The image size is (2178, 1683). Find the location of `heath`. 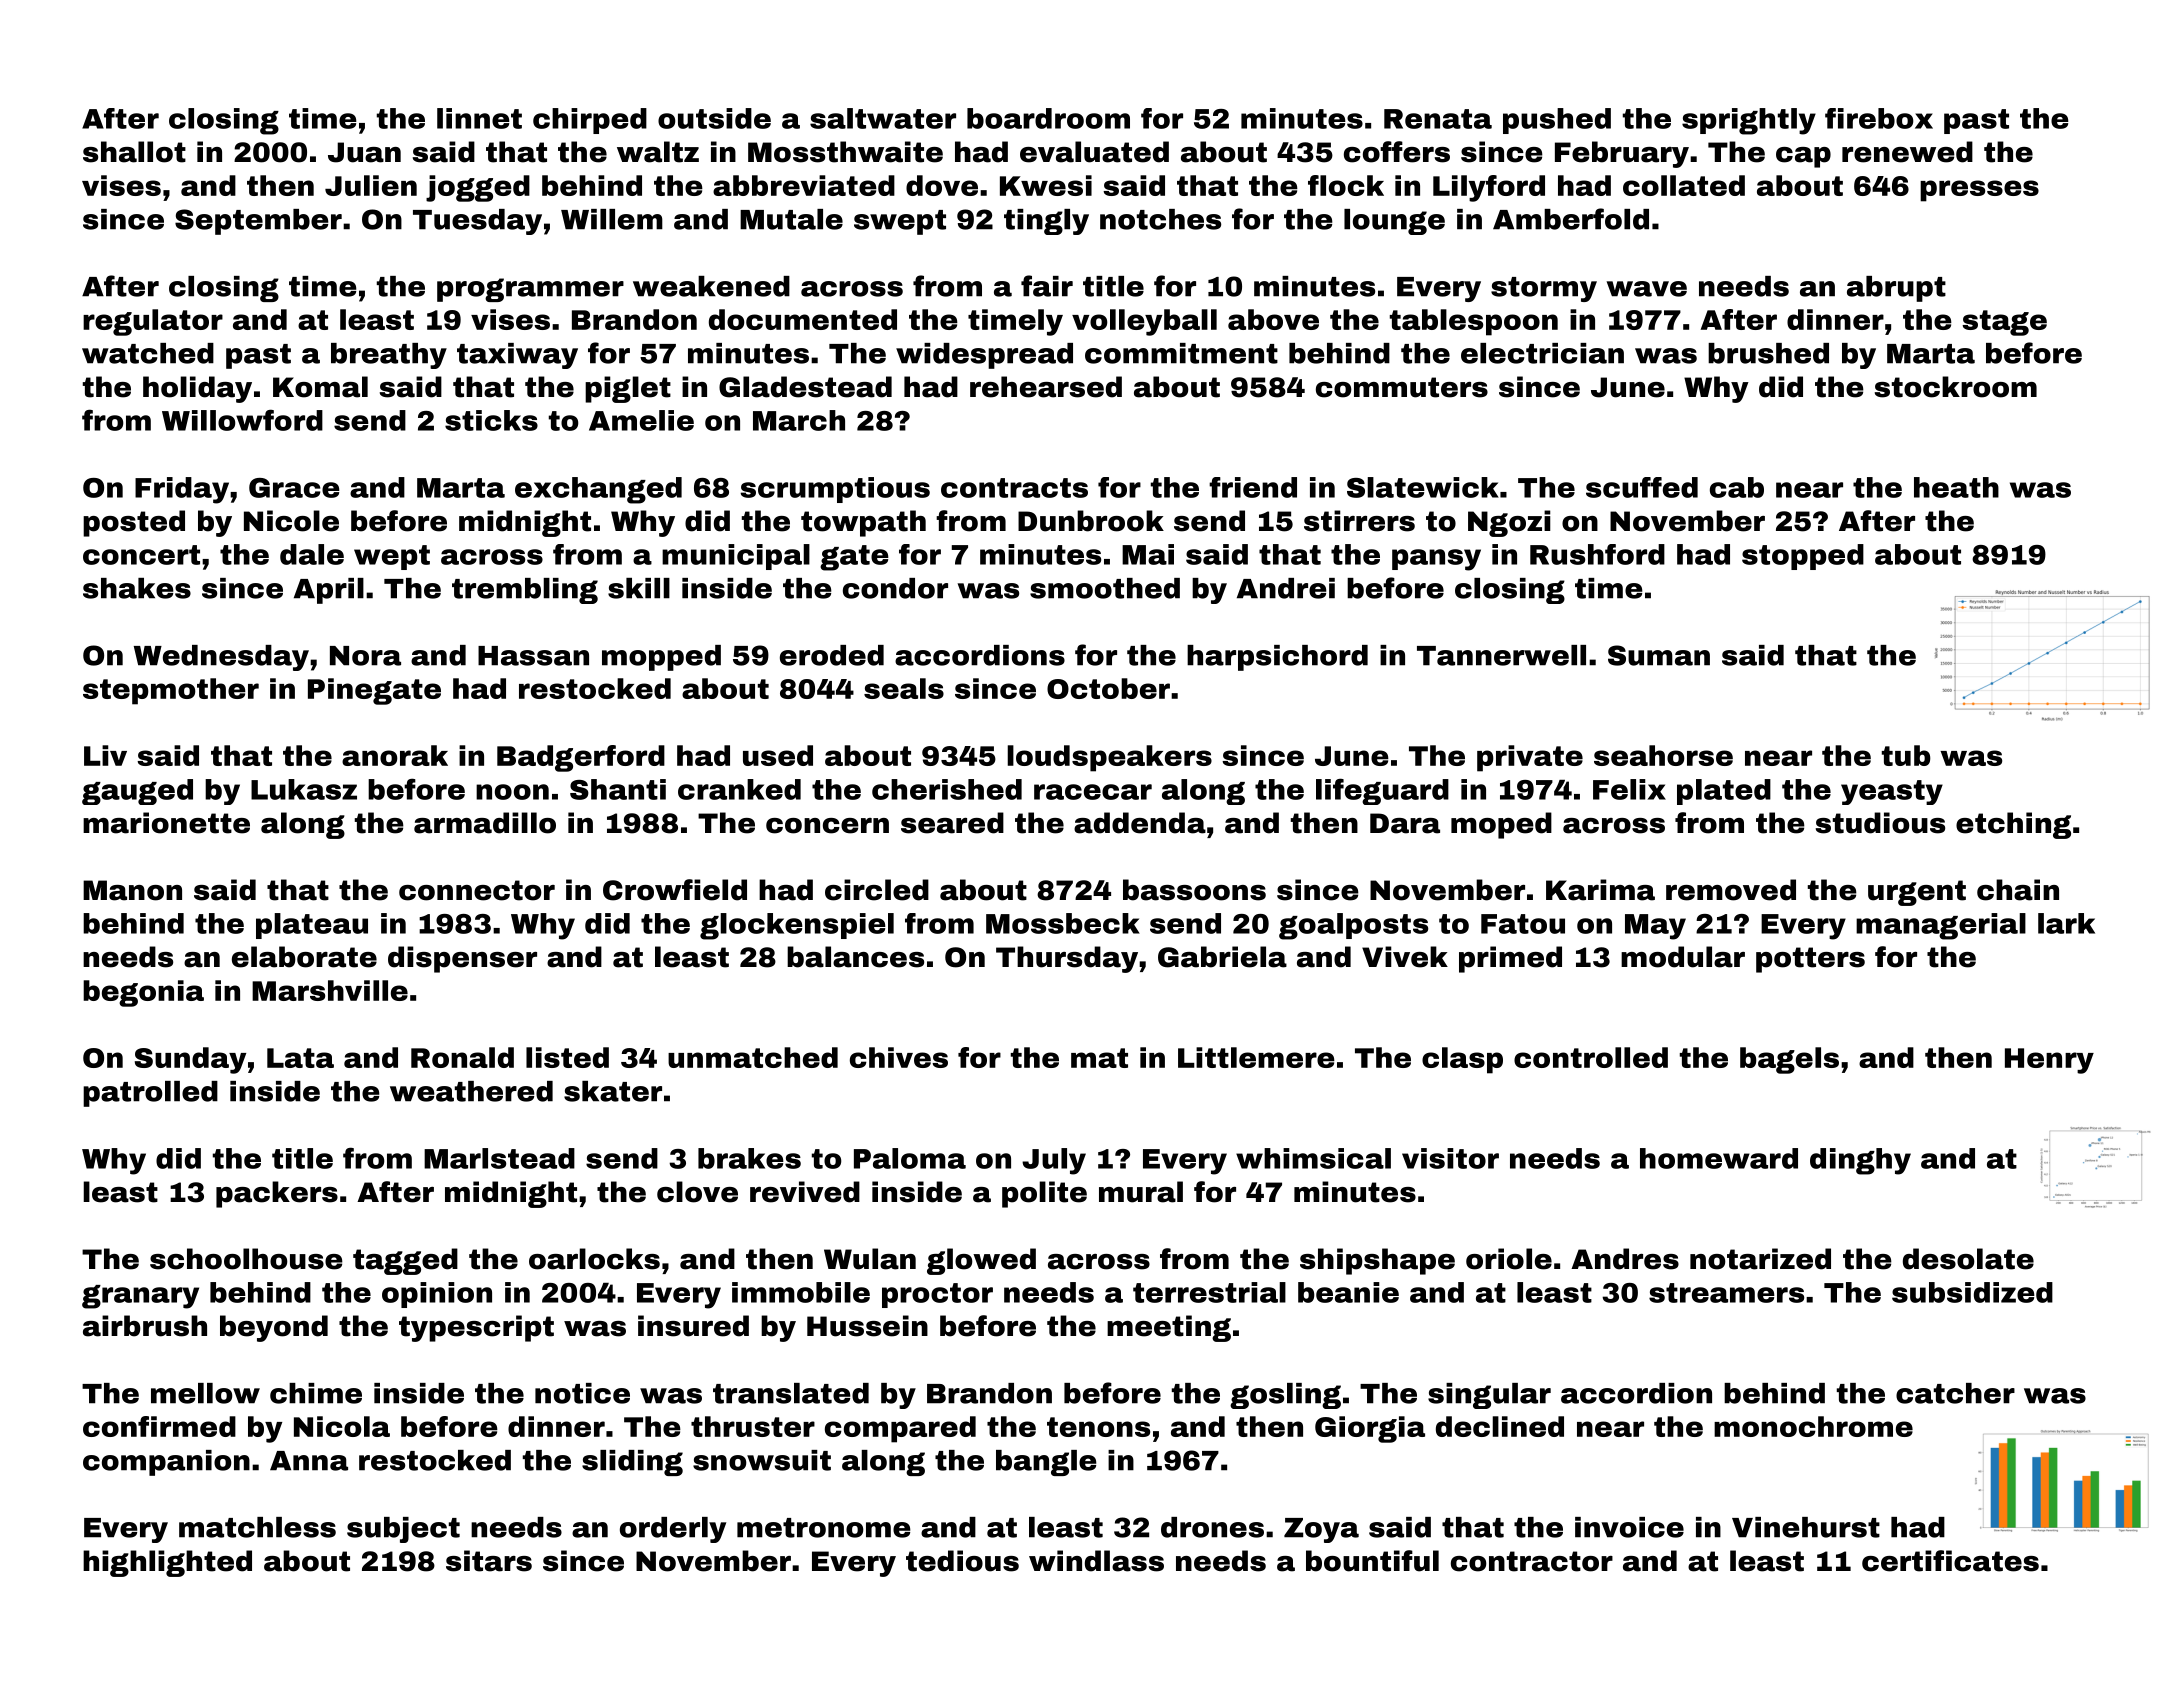

heath is located at coordinates (1956, 487).
